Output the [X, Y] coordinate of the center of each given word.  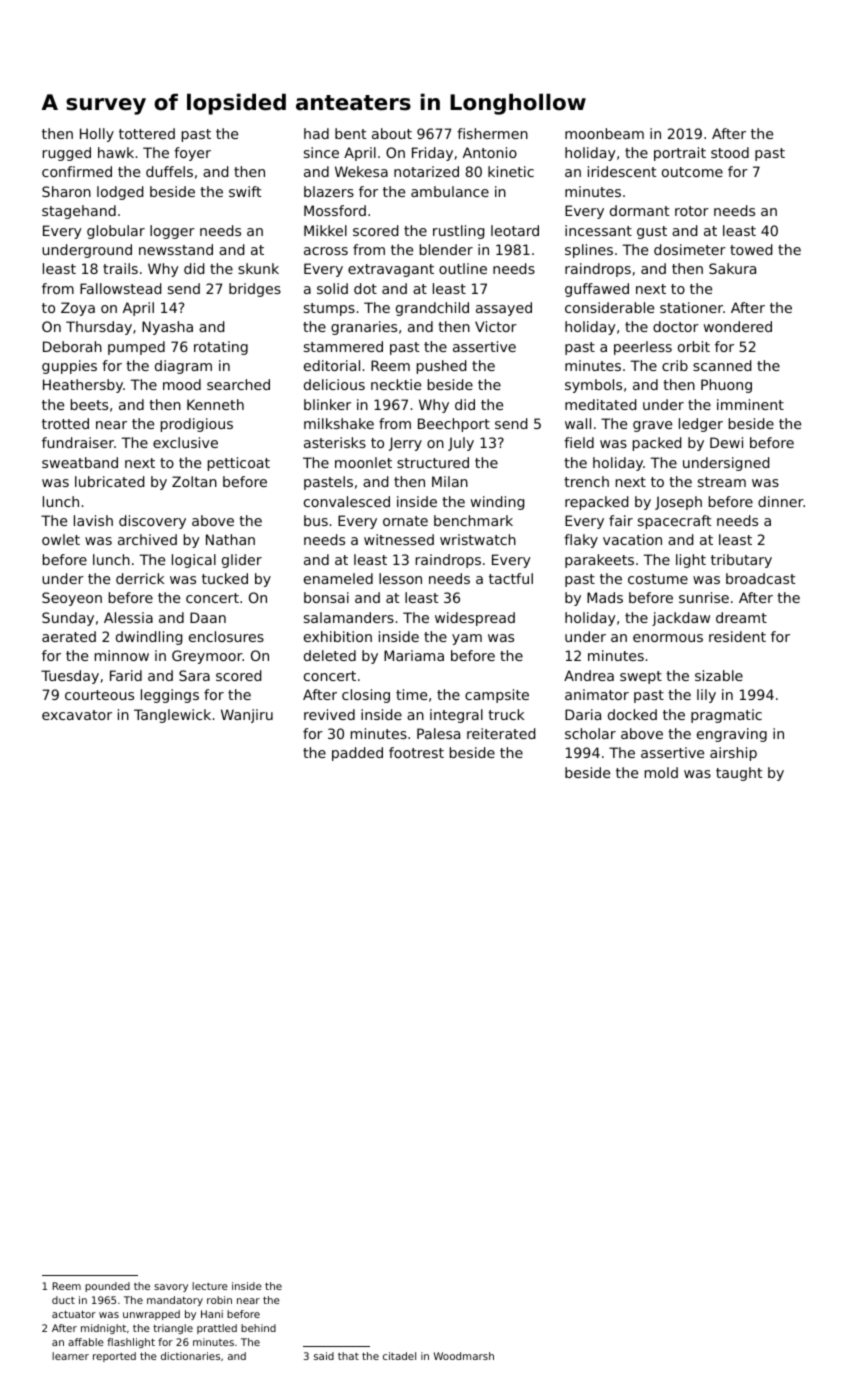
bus [316, 520]
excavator [77, 715]
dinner [781, 501]
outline [463, 268]
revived [329, 714]
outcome [692, 172]
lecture [210, 1286]
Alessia [128, 617]
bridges [255, 290]
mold [661, 772]
